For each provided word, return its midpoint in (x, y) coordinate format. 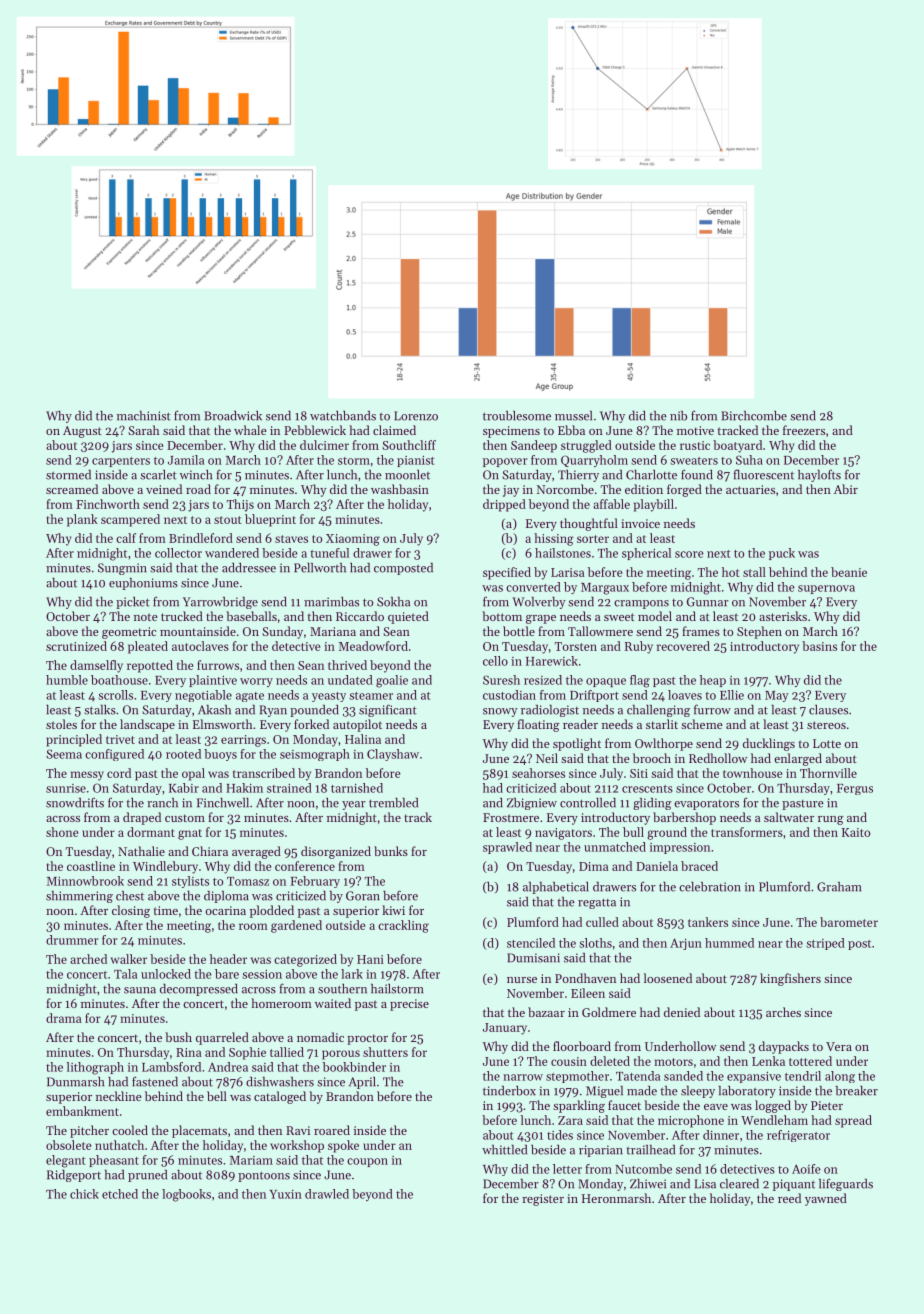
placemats (199, 1131)
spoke (343, 1146)
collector (178, 553)
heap (713, 681)
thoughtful (589, 524)
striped (825, 944)
